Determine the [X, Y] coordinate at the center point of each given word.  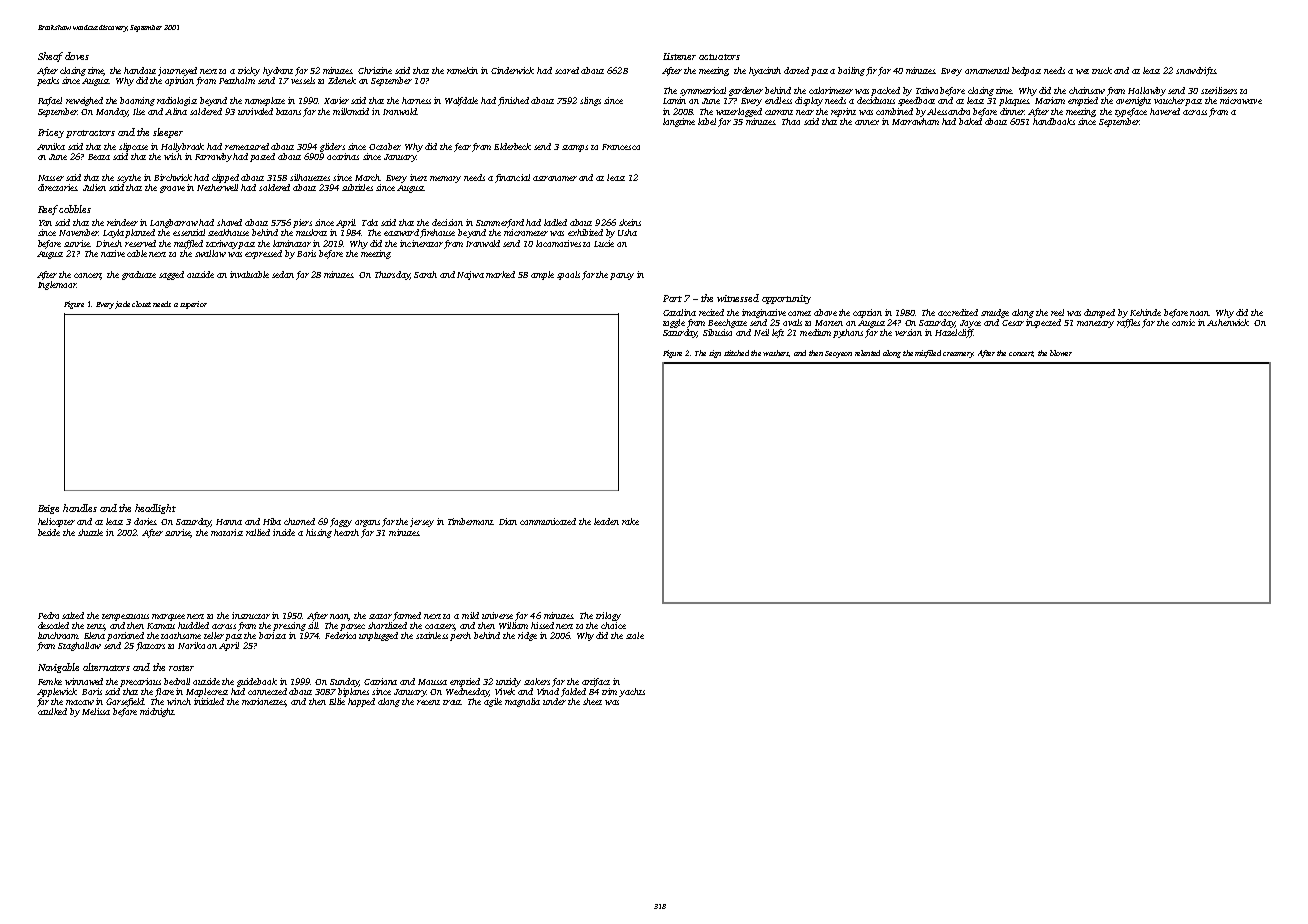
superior [193, 305]
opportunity [786, 299]
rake [630, 521]
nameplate [265, 101]
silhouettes [310, 177]
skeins [630, 222]
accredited [958, 312]
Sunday [344, 682]
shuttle [90, 532]
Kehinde [1145, 312]
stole [635, 635]
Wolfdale [461, 101]
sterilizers [1219, 90]
